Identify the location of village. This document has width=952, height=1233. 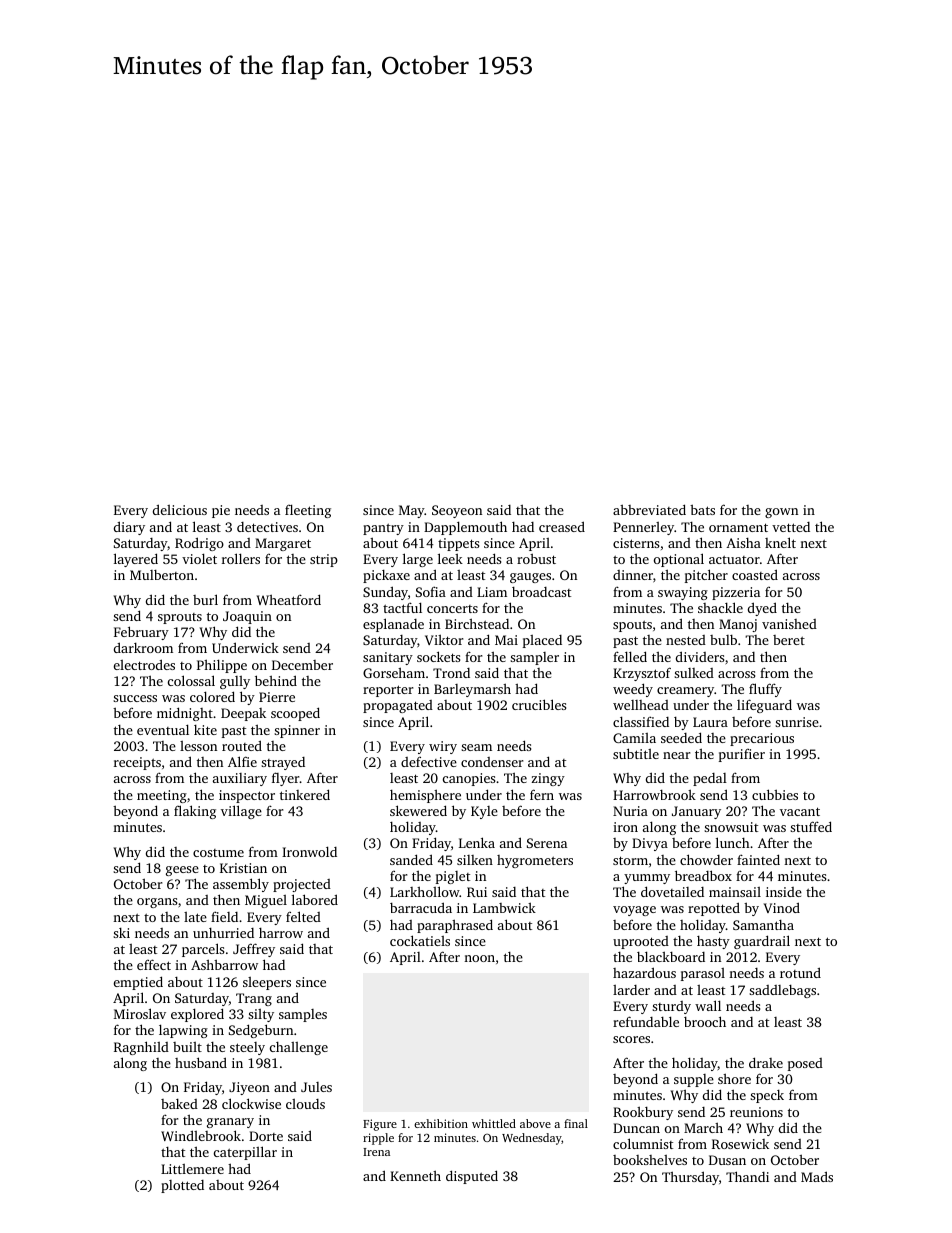
(241, 812).
